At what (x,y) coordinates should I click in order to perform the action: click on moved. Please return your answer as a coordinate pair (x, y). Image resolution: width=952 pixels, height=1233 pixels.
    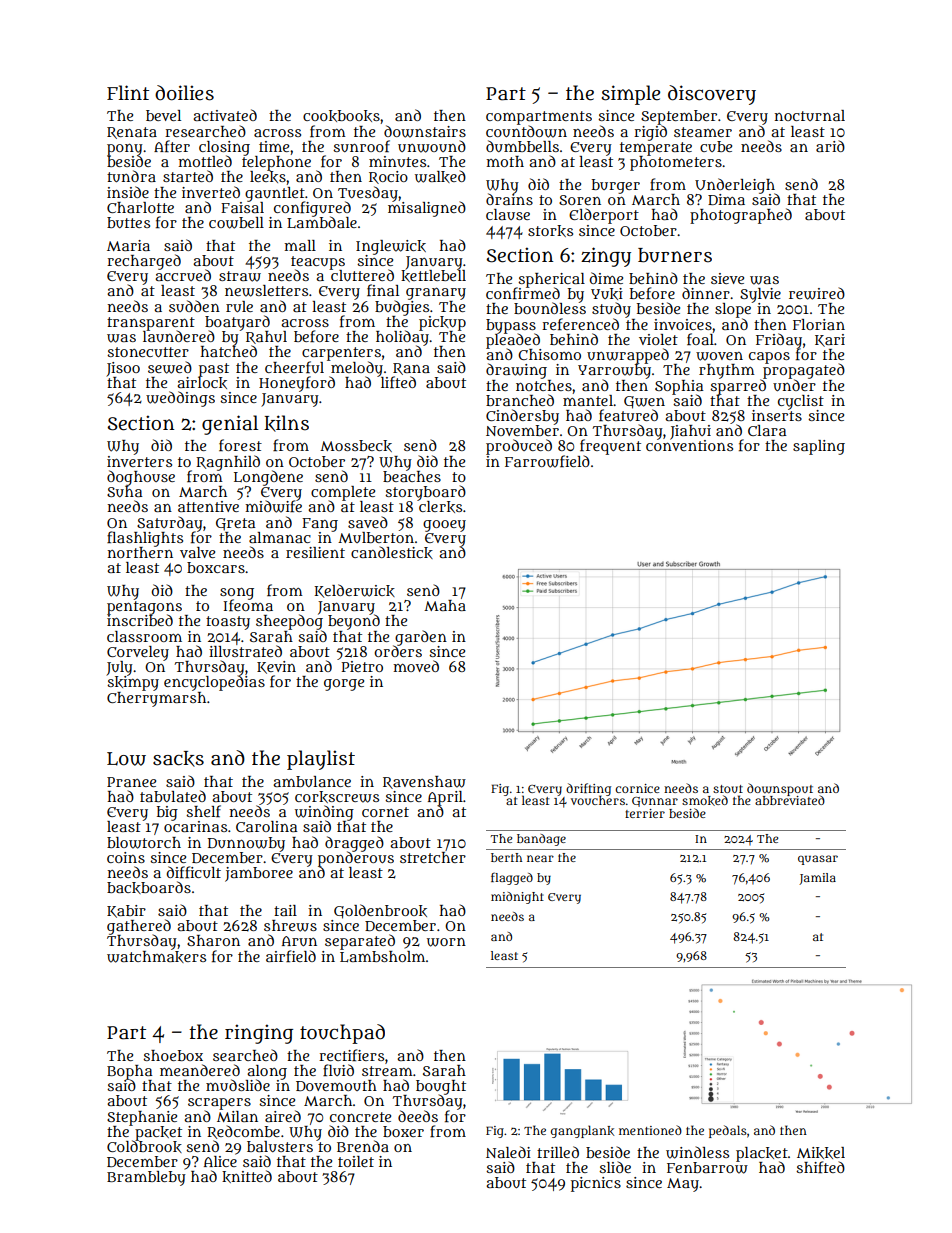
    Looking at the image, I should click on (416, 666).
